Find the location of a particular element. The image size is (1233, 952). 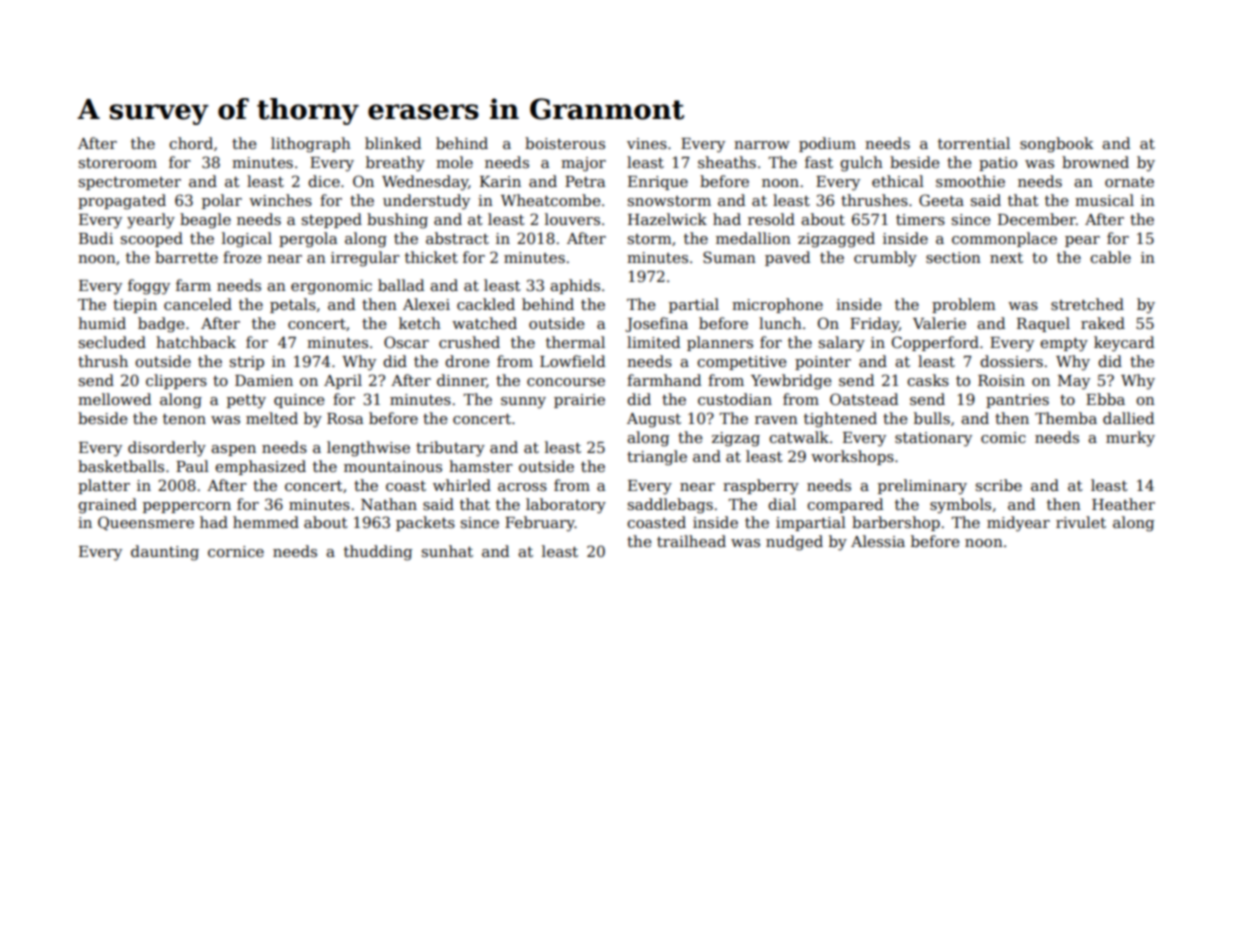

mellowed is located at coordinates (114, 399).
